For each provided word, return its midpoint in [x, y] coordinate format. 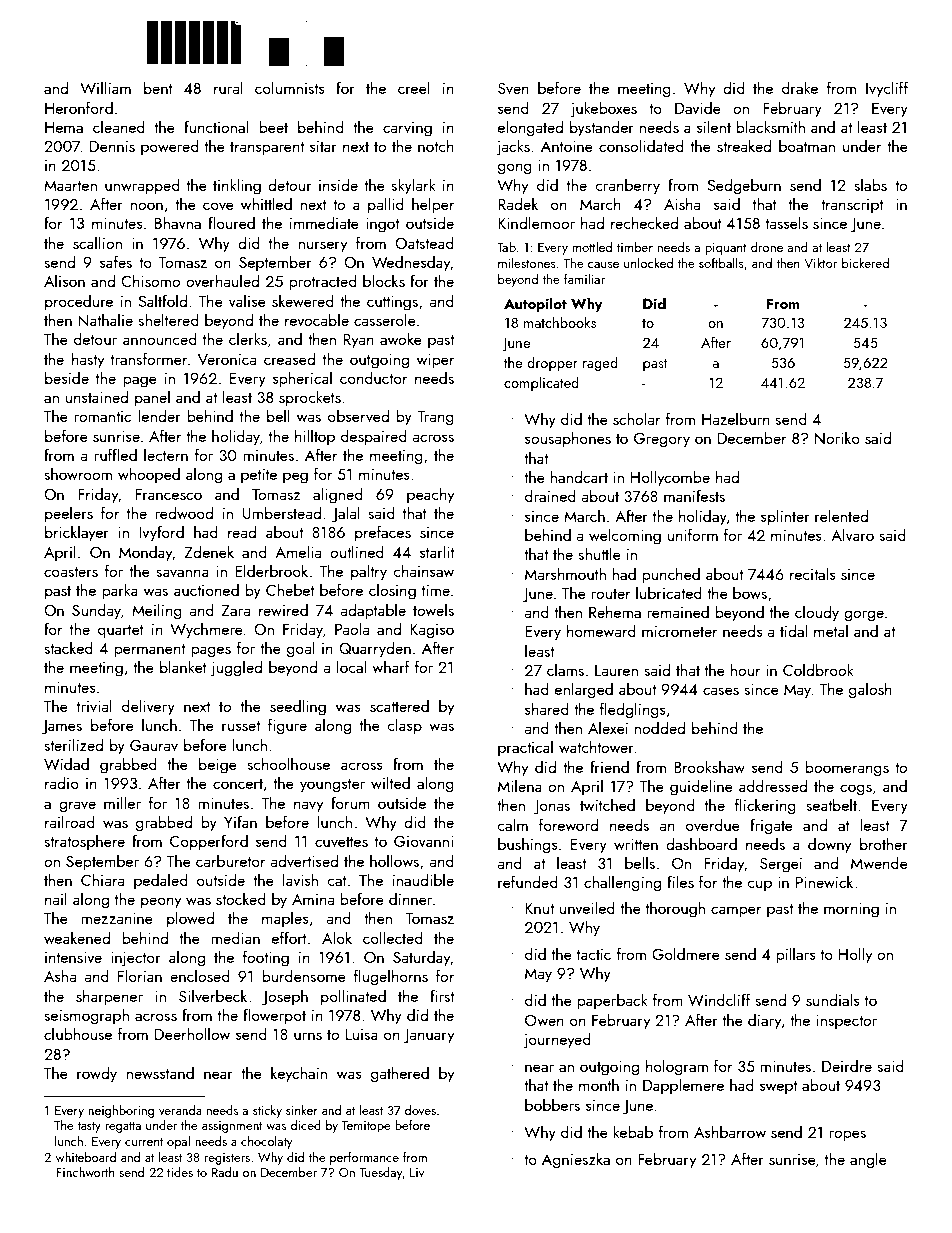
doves [420, 1110]
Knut [539, 908]
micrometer [679, 631]
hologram [677, 1067]
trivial [94, 705]
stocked [241, 898]
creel [414, 87]
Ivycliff [887, 89]
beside [67, 377]
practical [525, 748]
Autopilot [535, 304]
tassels [786, 222]
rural [228, 87]
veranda [180, 1110]
